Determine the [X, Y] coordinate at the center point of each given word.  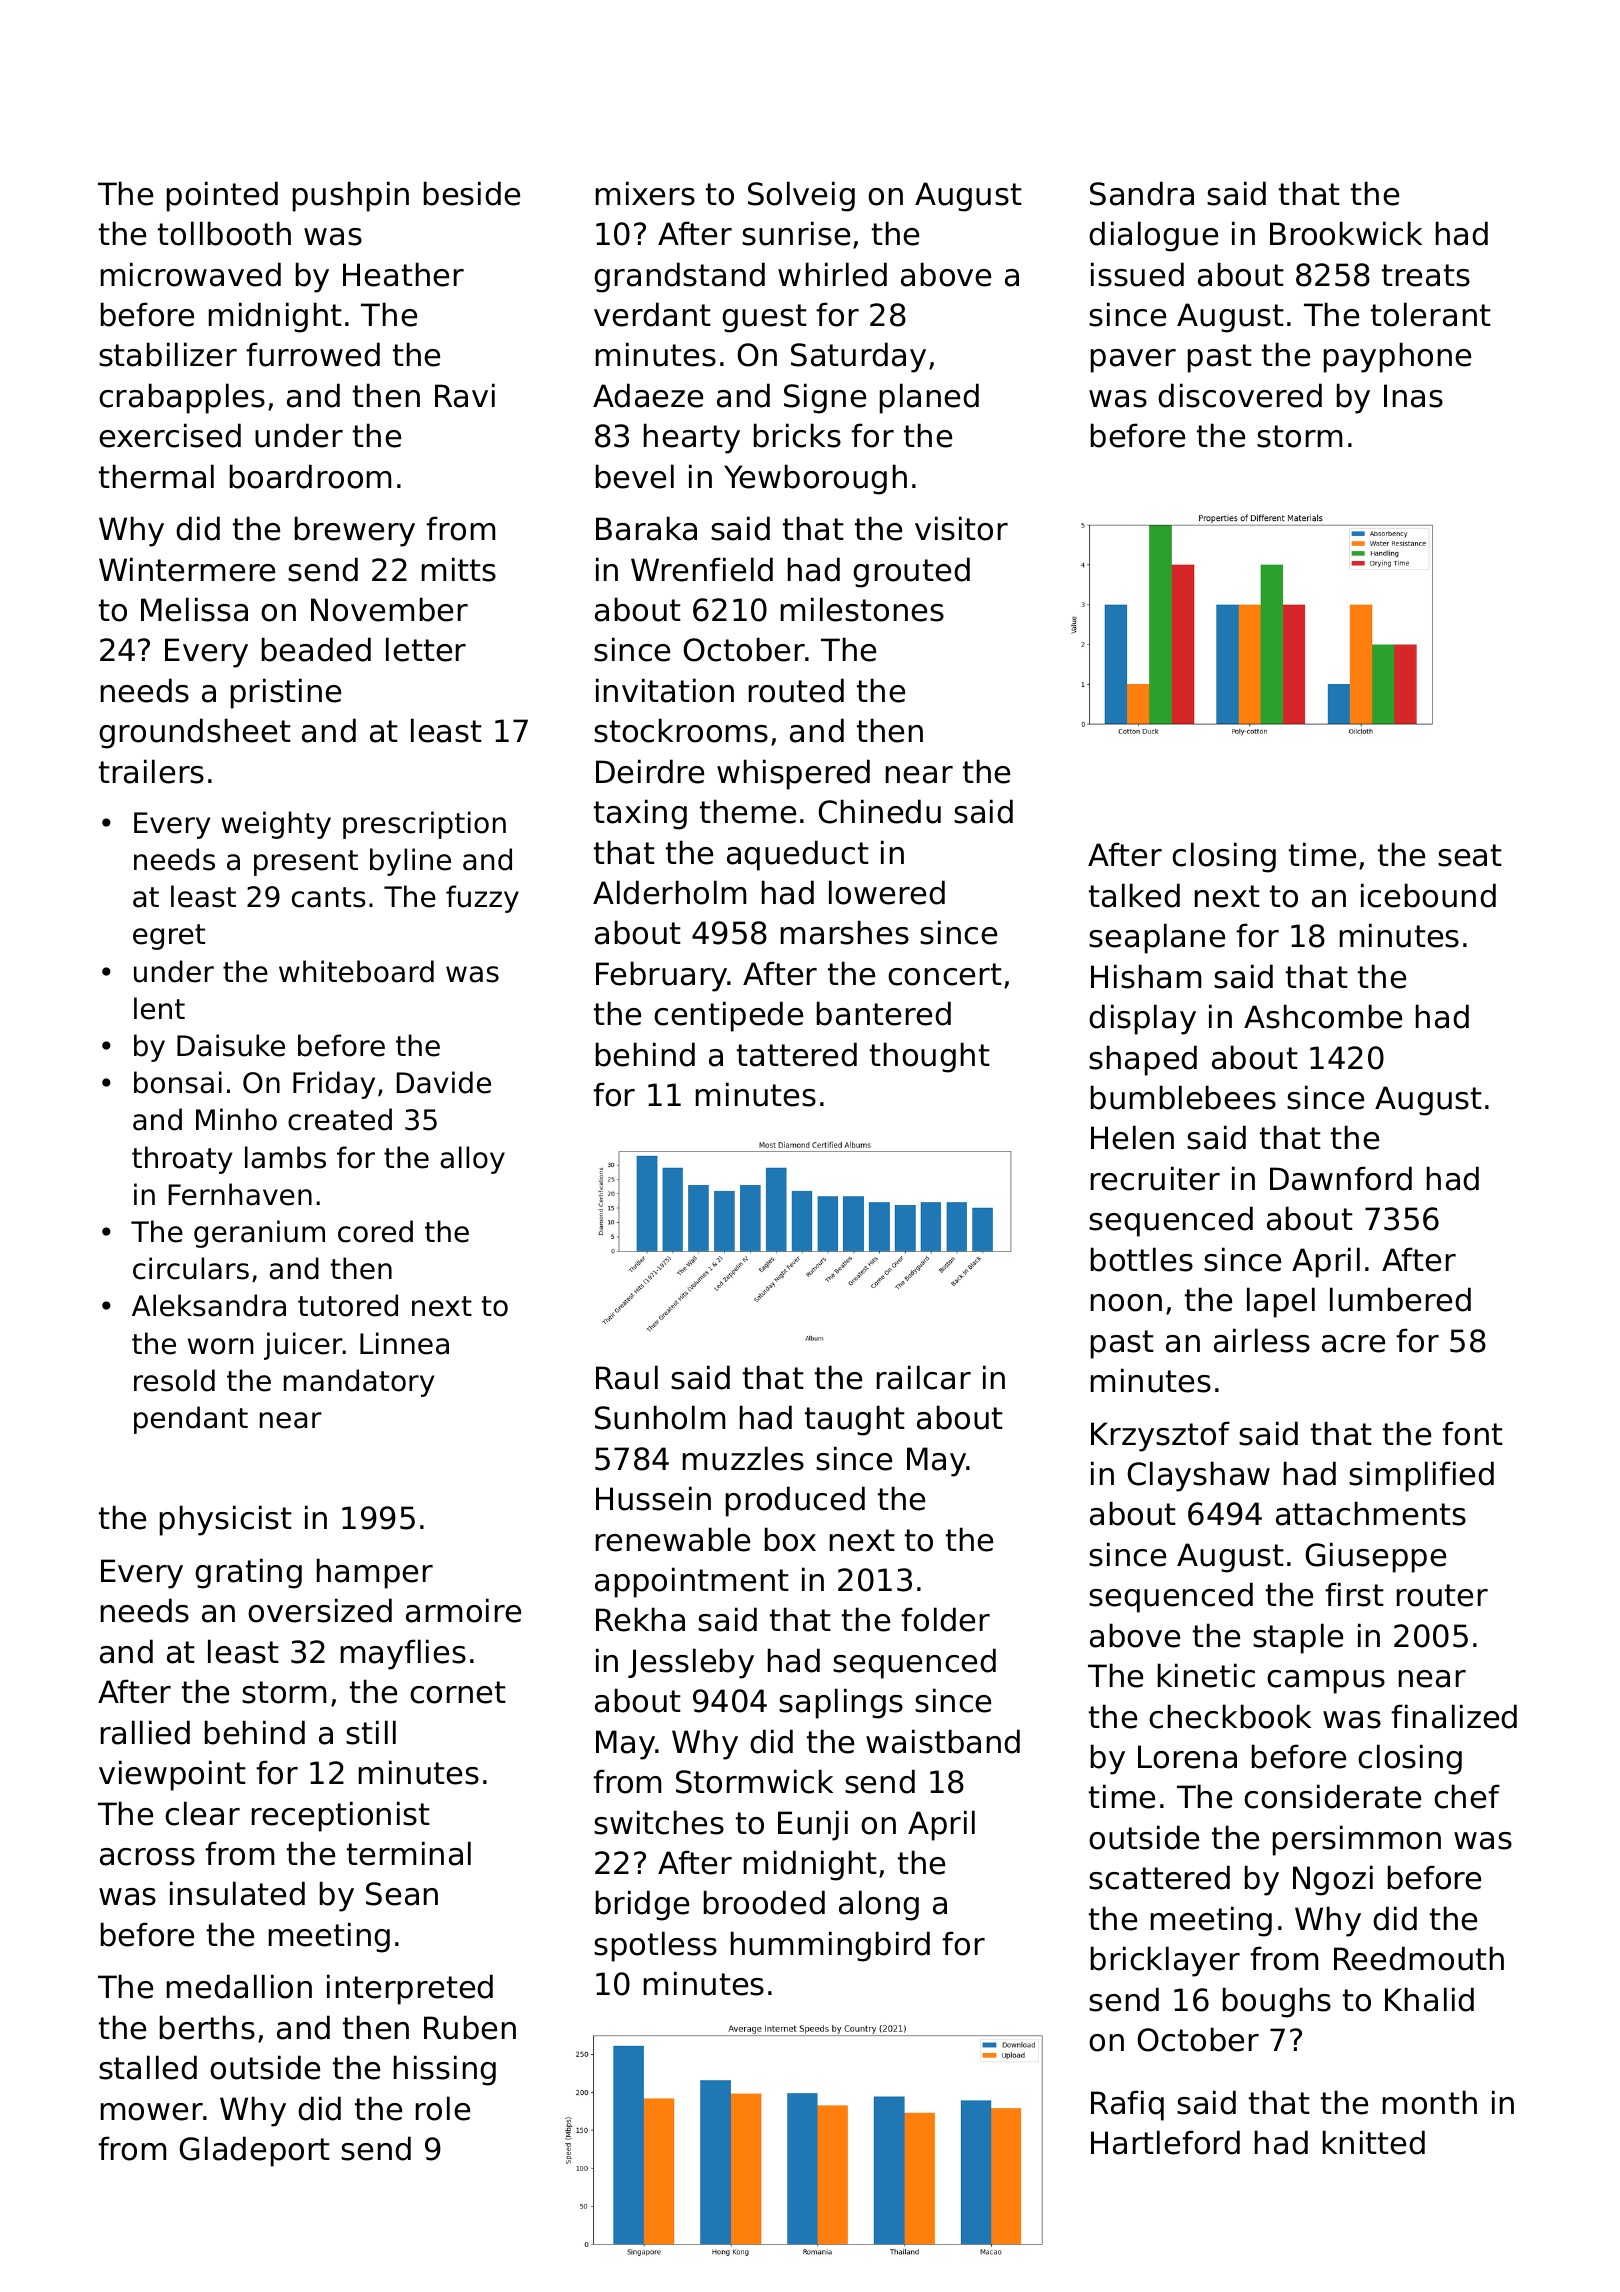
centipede [728, 1016]
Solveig [801, 196]
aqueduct [798, 855]
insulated [237, 1893]
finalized [1454, 1716]
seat [1470, 855]
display [1142, 1019]
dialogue [1153, 236]
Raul [627, 1377]
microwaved [191, 274]
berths [207, 2027]
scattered [1159, 1877]
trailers [151, 771]
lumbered [1400, 1299]
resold [174, 1380]
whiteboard [356, 971]
